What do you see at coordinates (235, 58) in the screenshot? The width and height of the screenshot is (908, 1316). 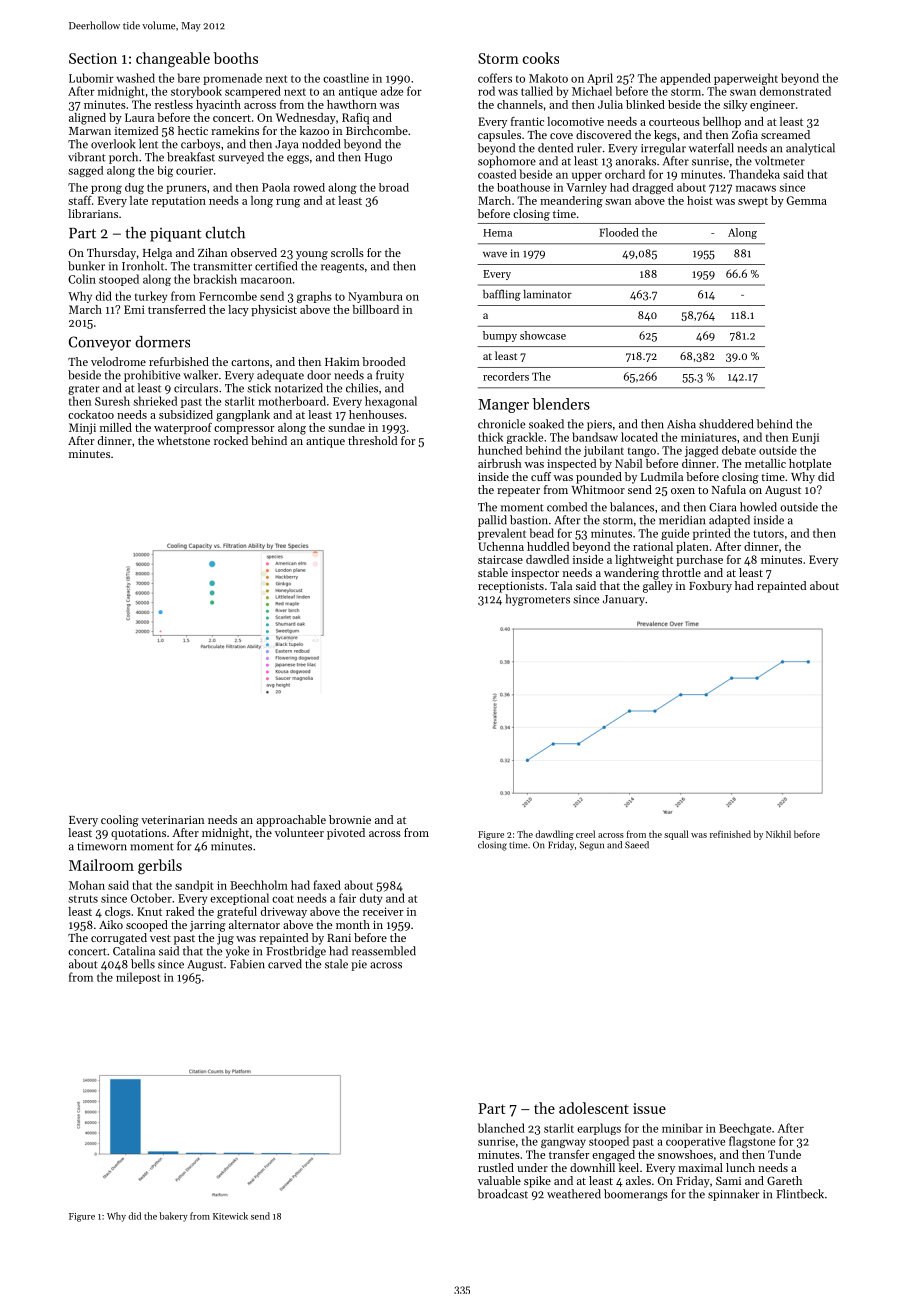 I see `booths` at bounding box center [235, 58].
